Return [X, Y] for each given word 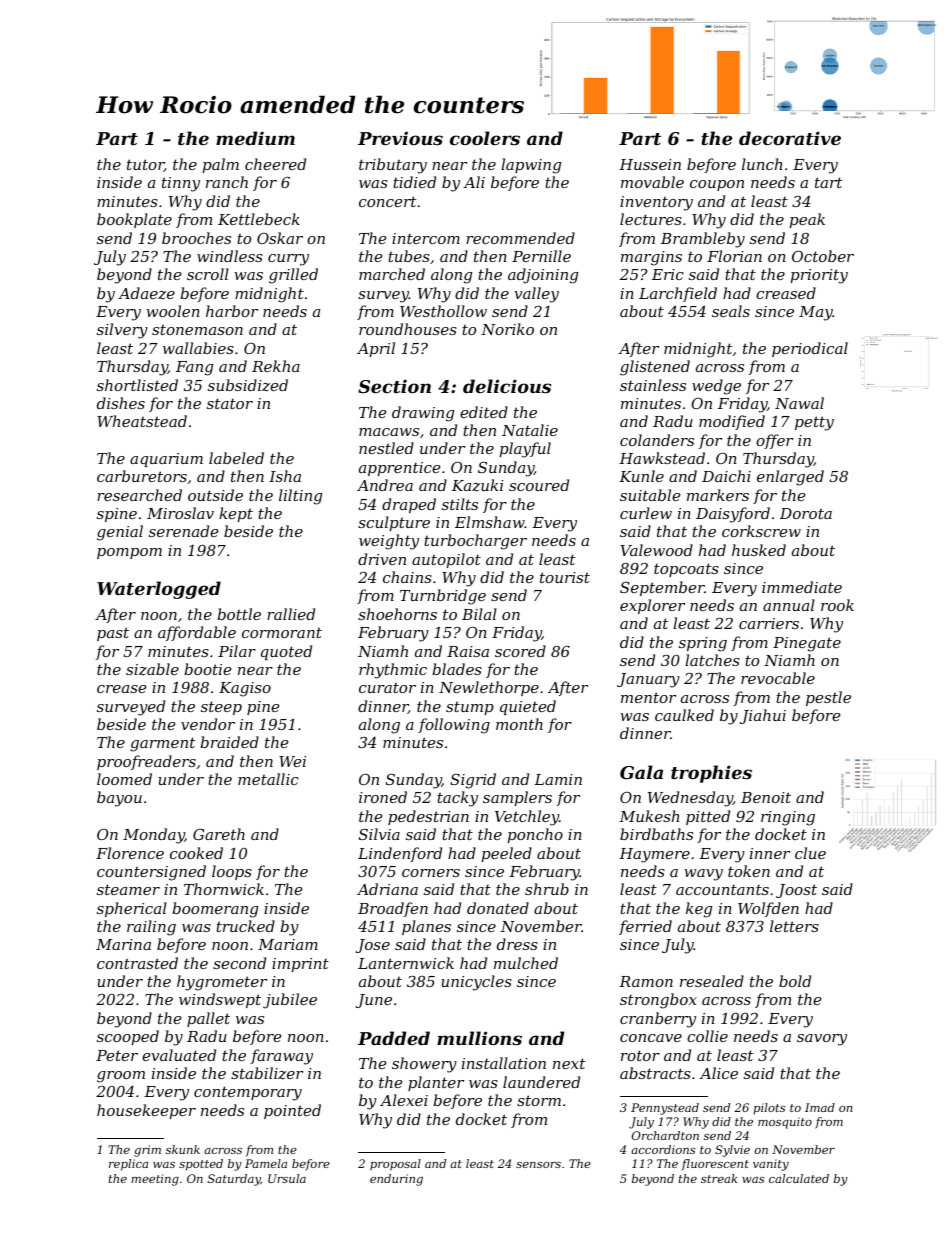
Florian [734, 256]
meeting [155, 1180]
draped [409, 505]
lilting [300, 497]
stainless [653, 385]
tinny [181, 184]
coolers [485, 138]
